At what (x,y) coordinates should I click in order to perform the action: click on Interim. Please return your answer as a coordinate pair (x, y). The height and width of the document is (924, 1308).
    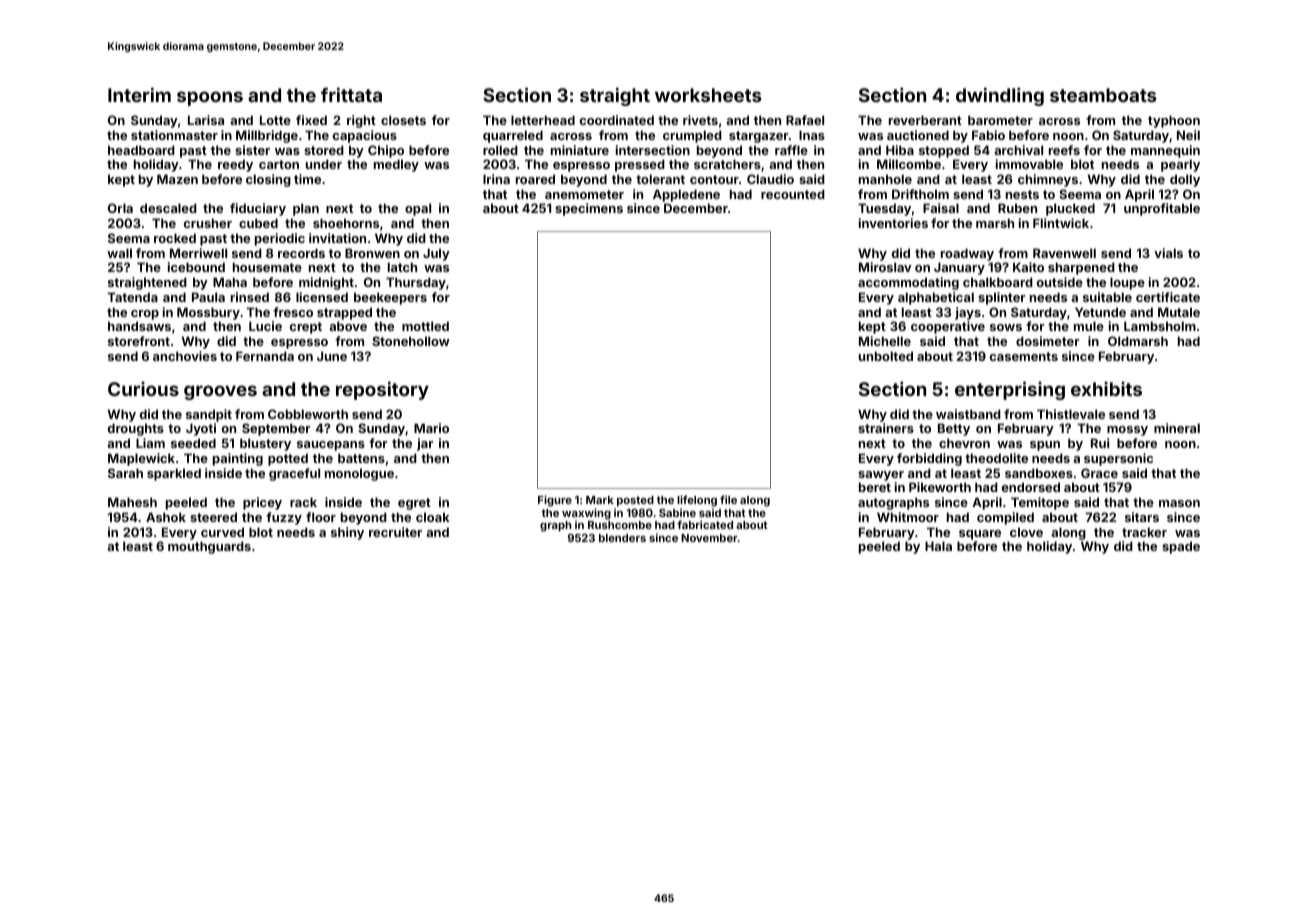
    Looking at the image, I should click on (139, 94).
